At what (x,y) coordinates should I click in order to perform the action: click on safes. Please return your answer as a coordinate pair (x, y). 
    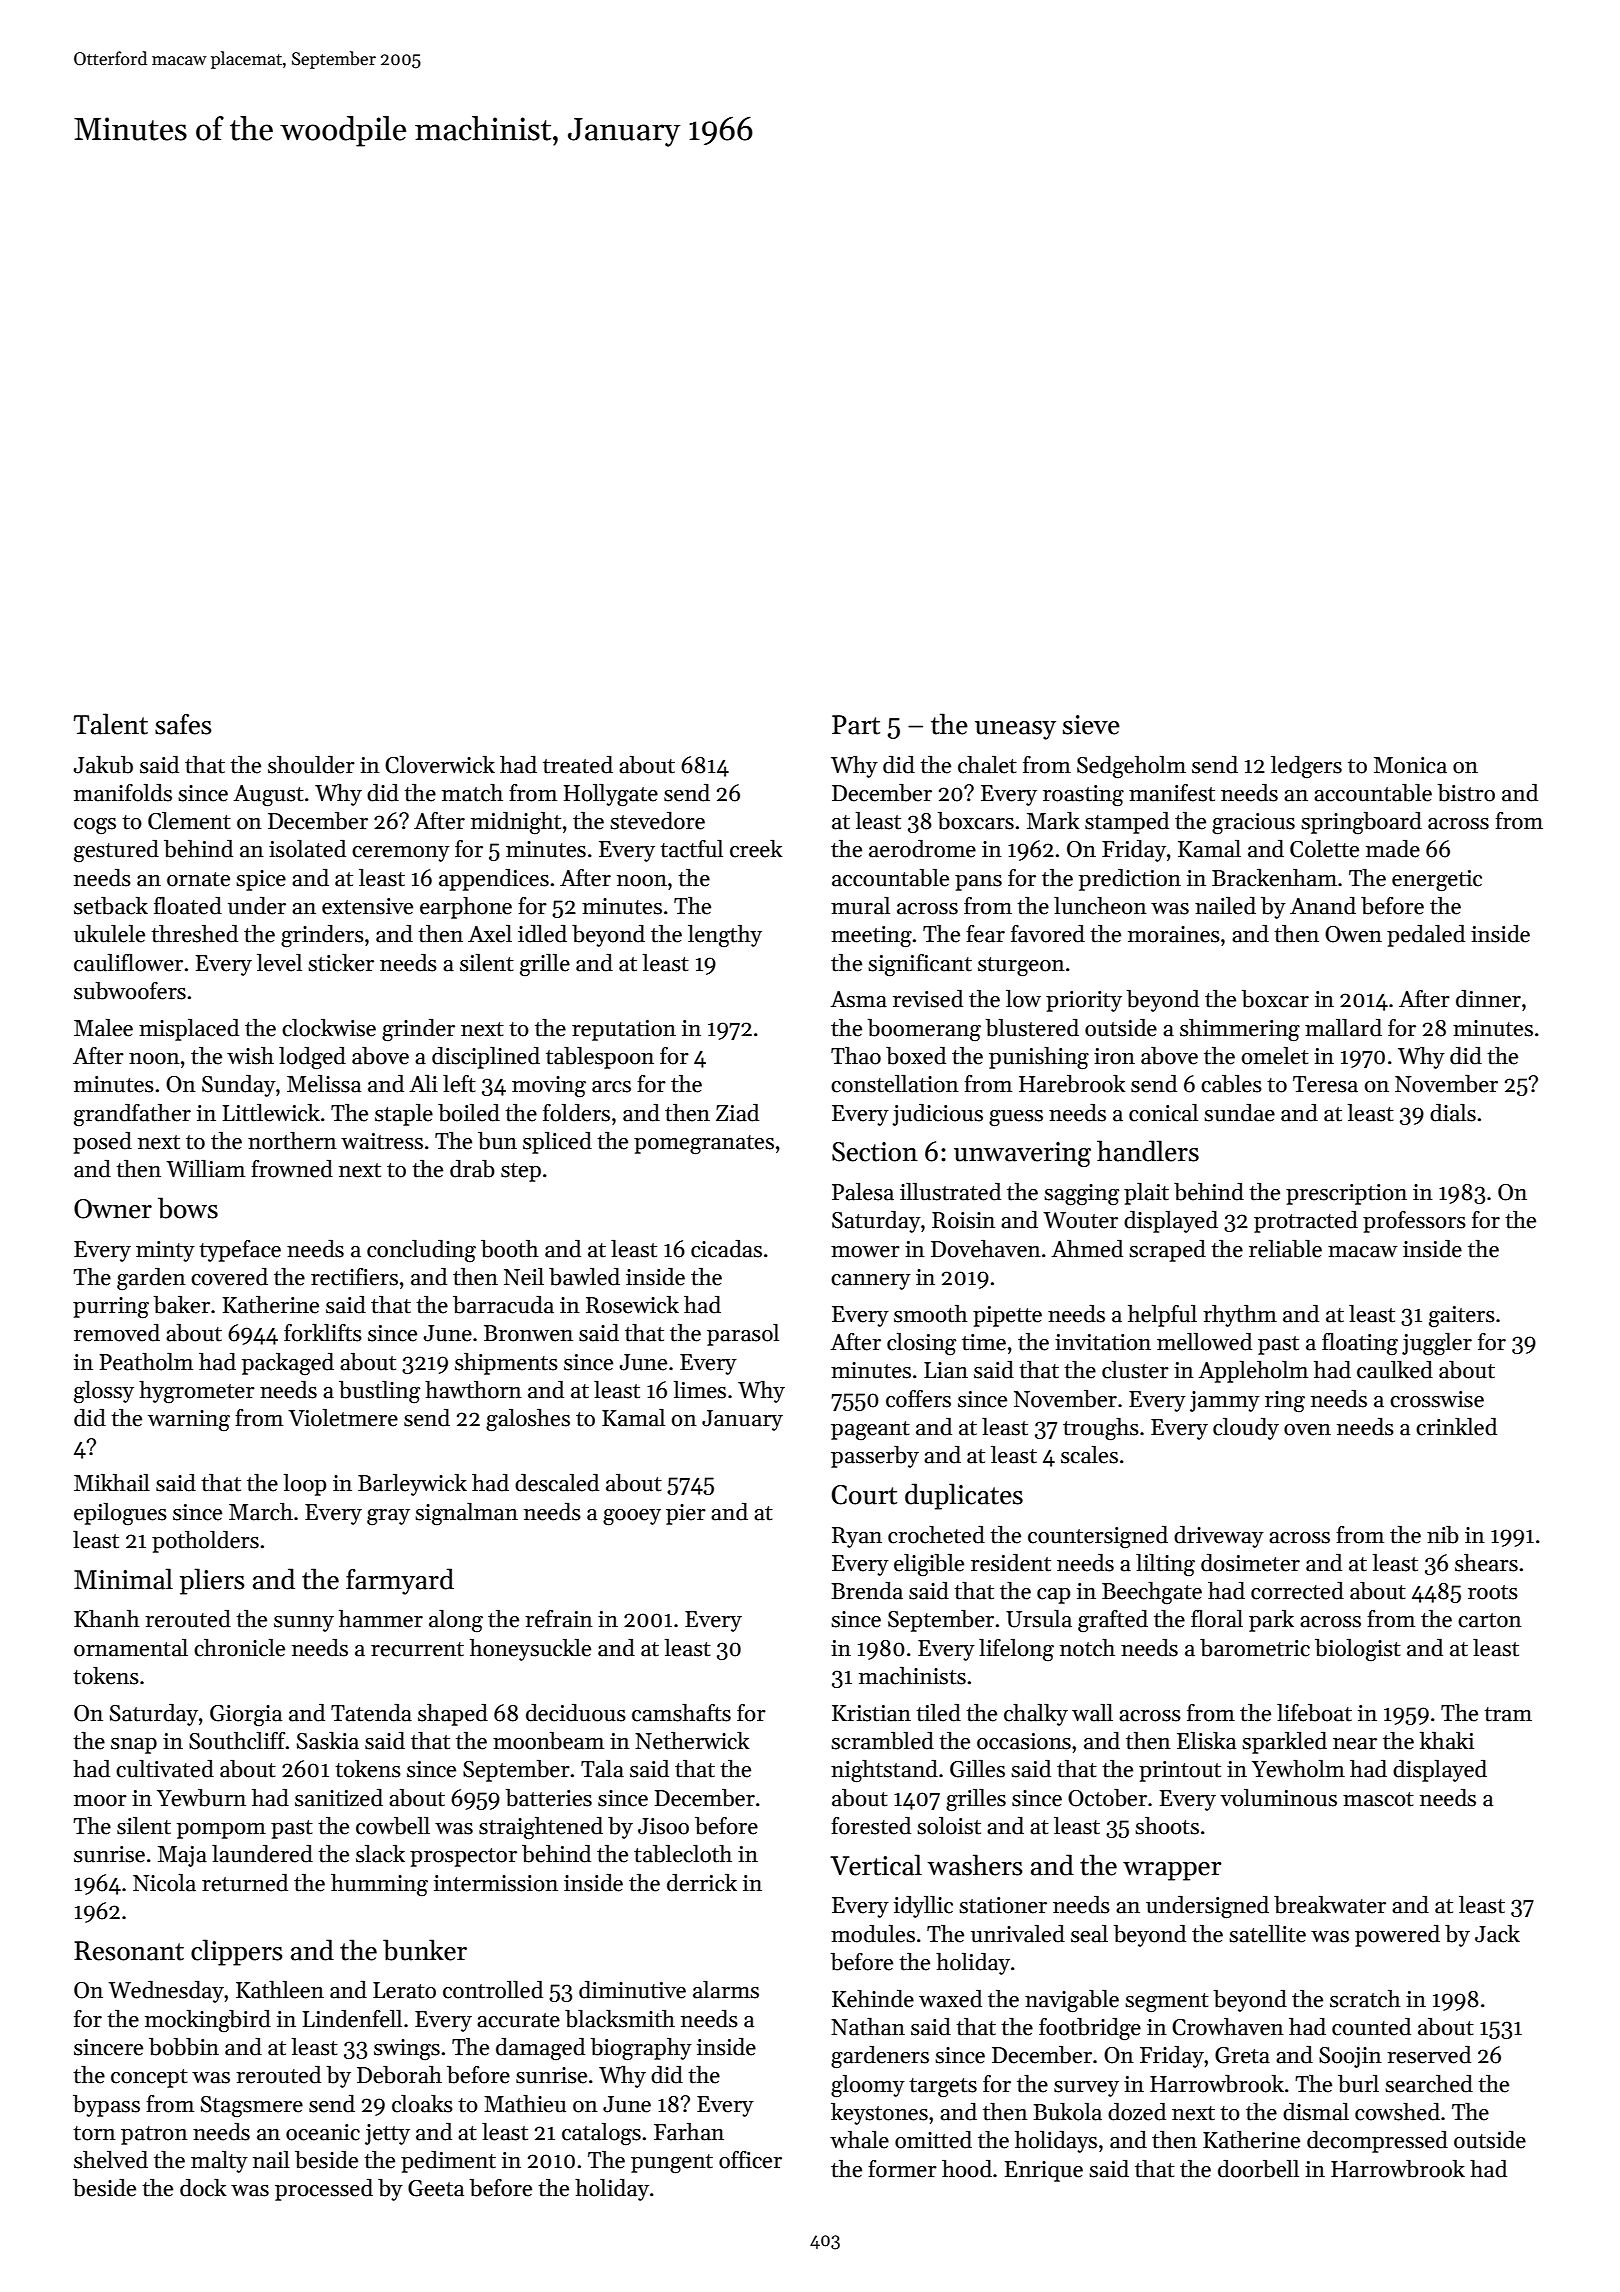
    Looking at the image, I should click on (183, 724).
